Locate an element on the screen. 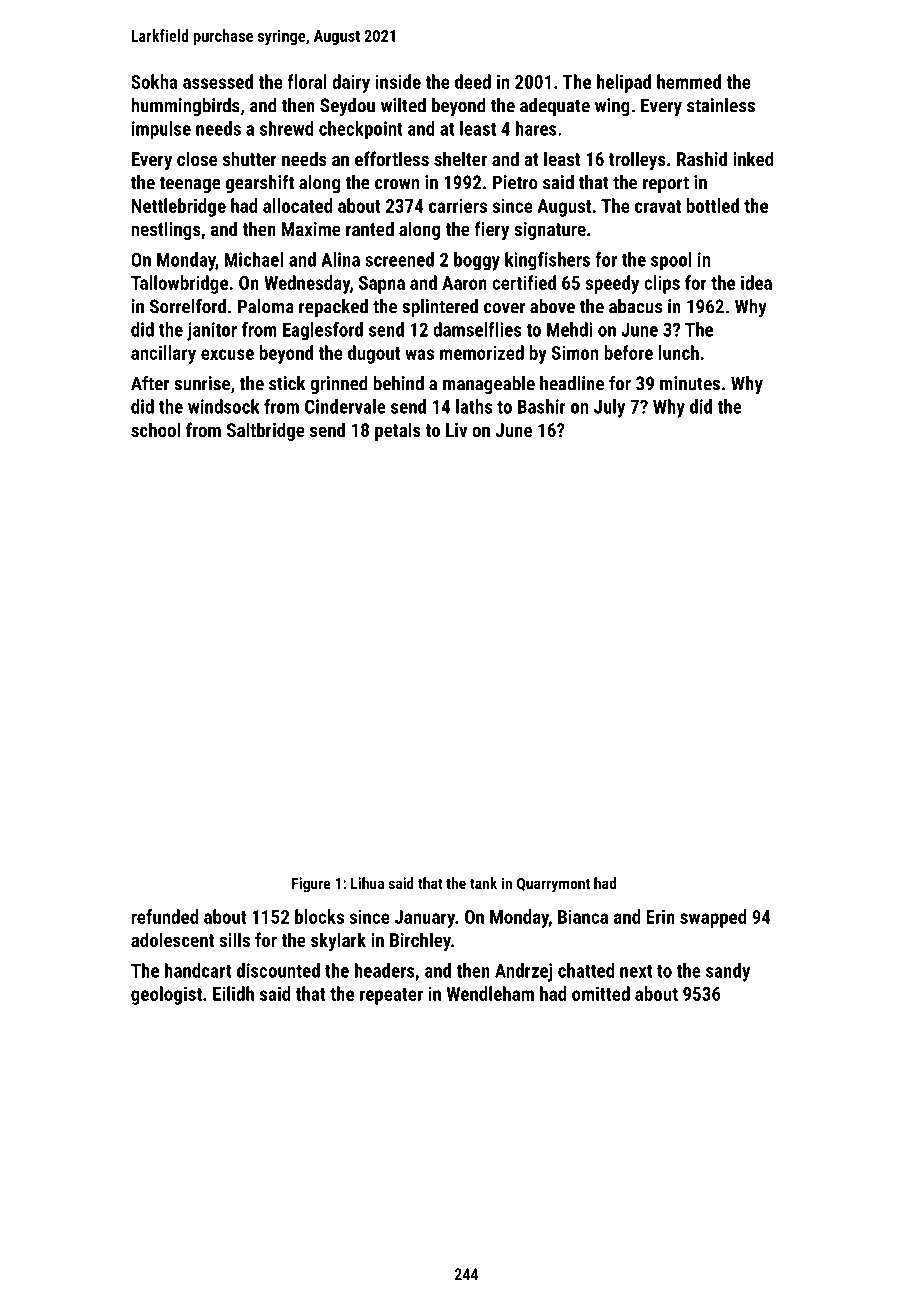  cravat is located at coordinates (658, 206).
